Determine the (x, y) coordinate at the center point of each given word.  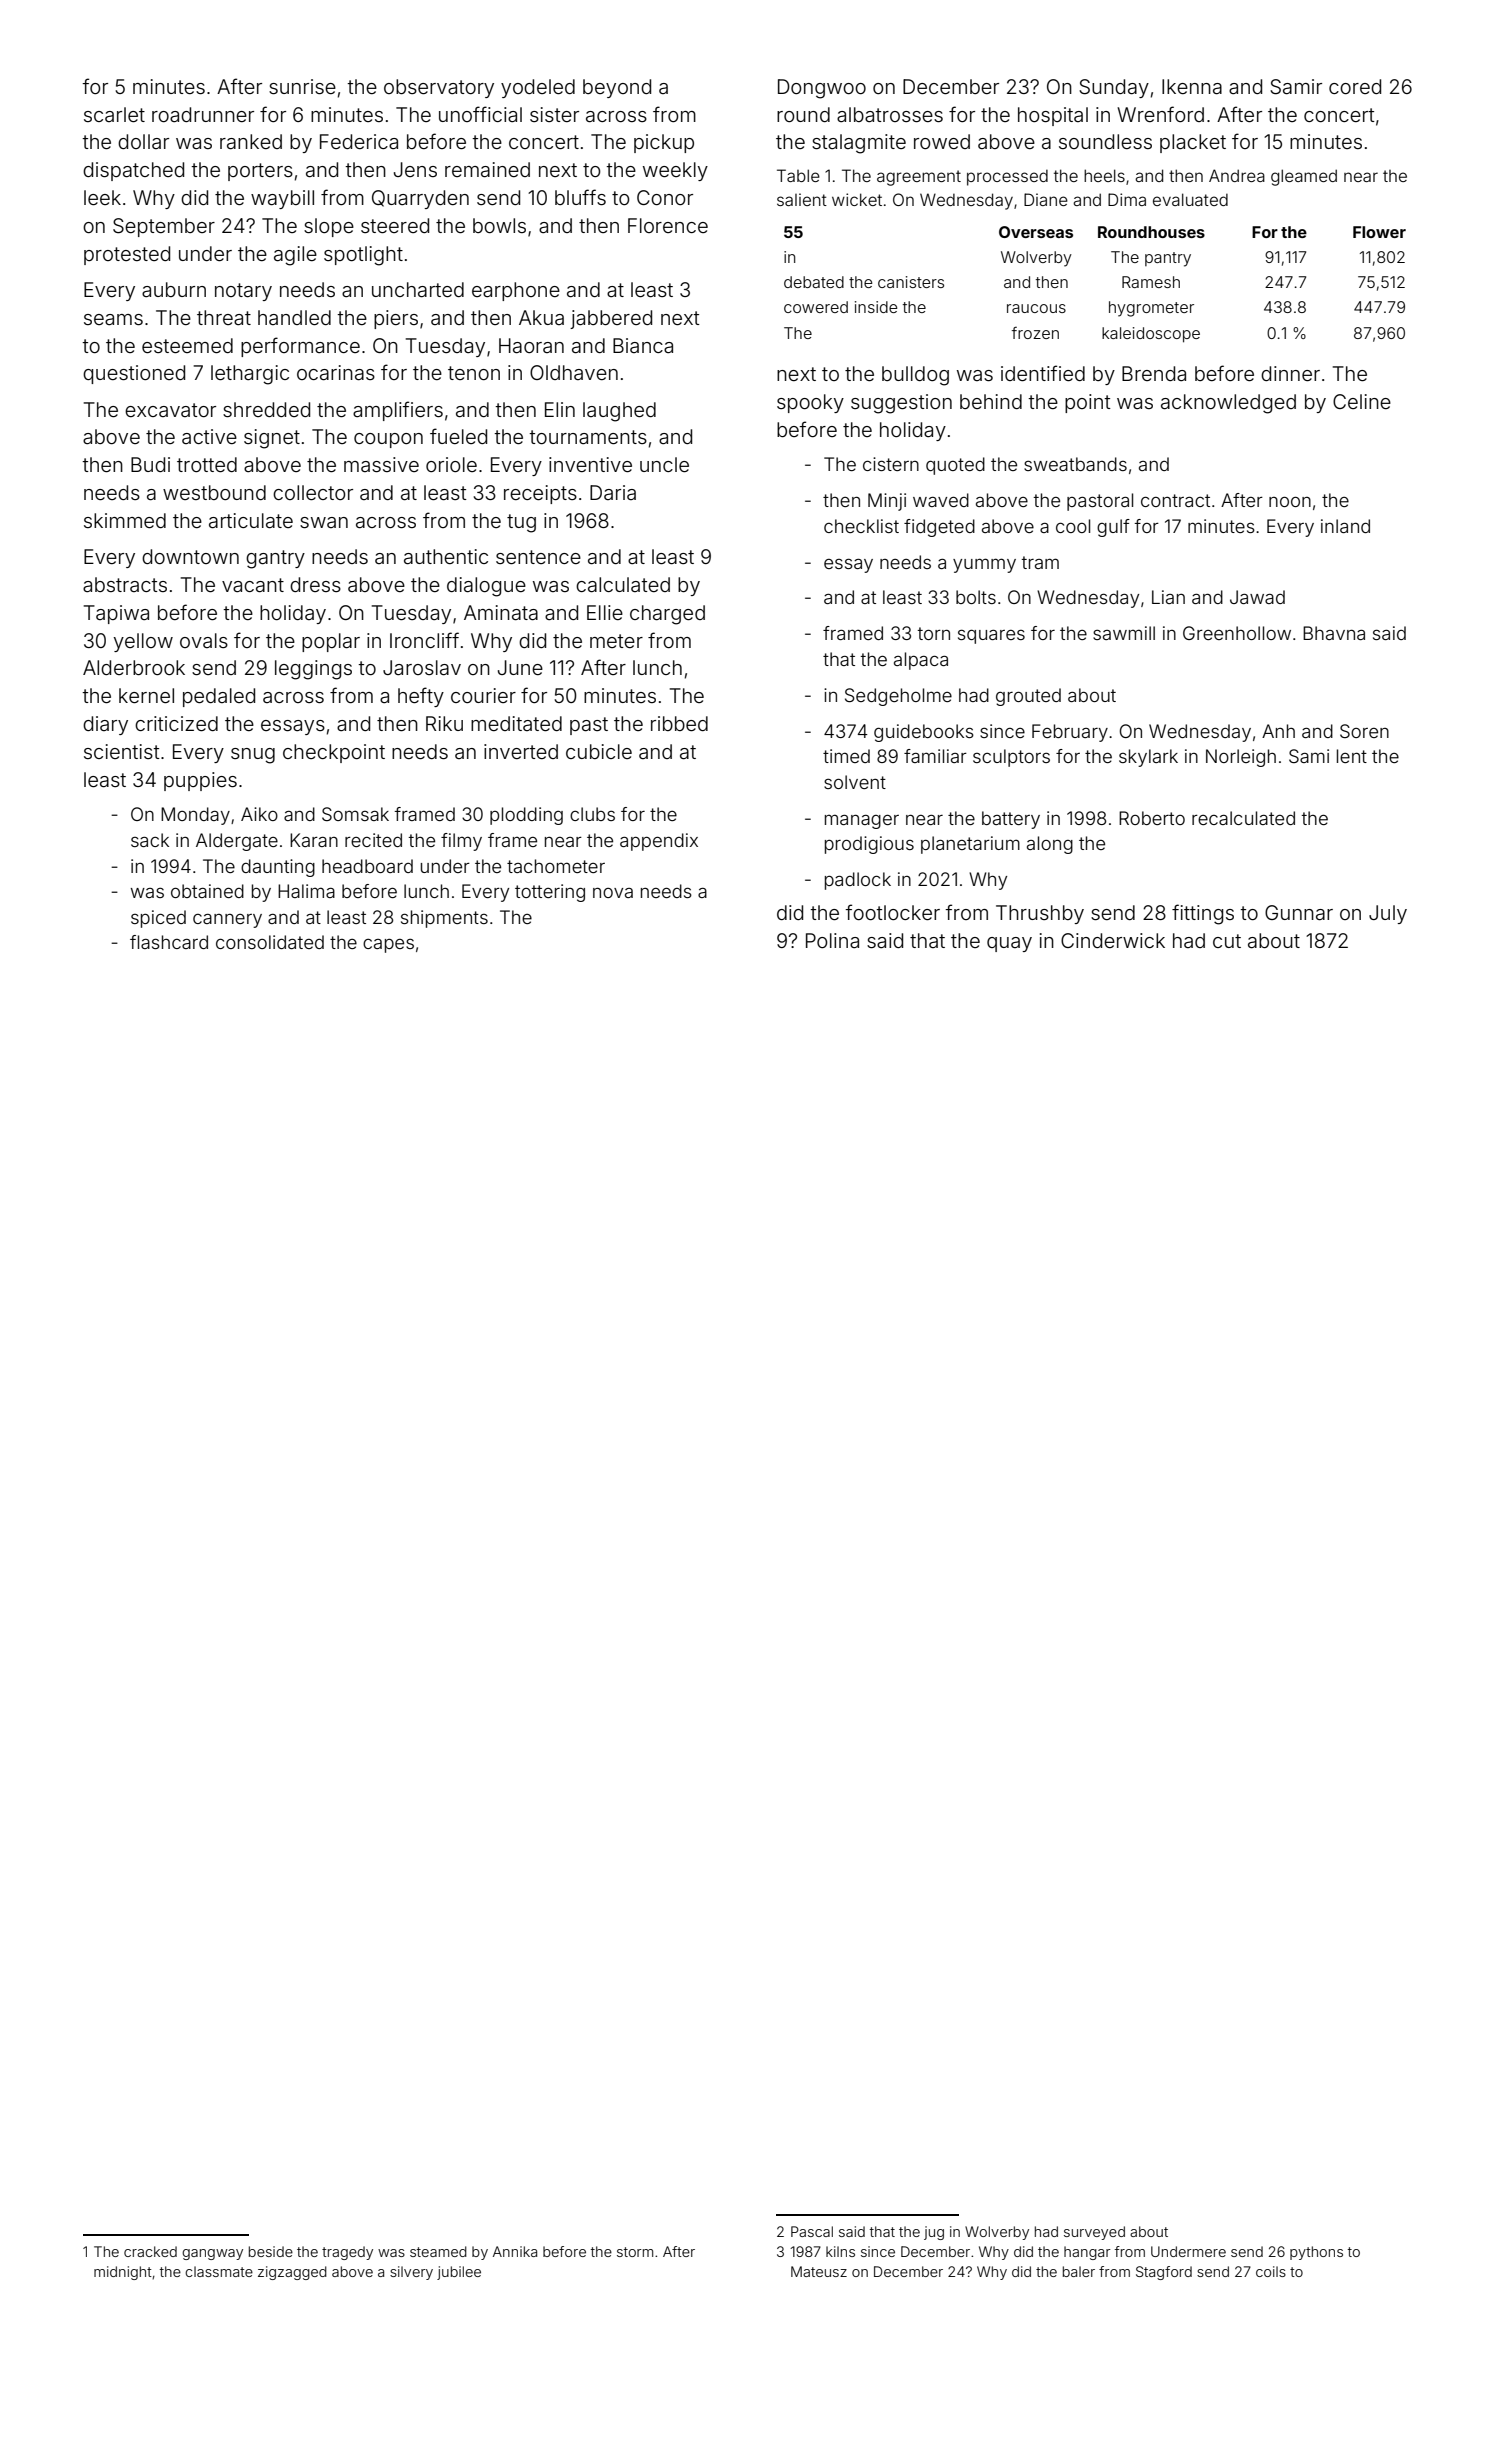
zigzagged (292, 2273)
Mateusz (819, 2271)
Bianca (643, 345)
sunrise (302, 86)
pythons (1316, 2253)
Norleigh (1241, 758)
